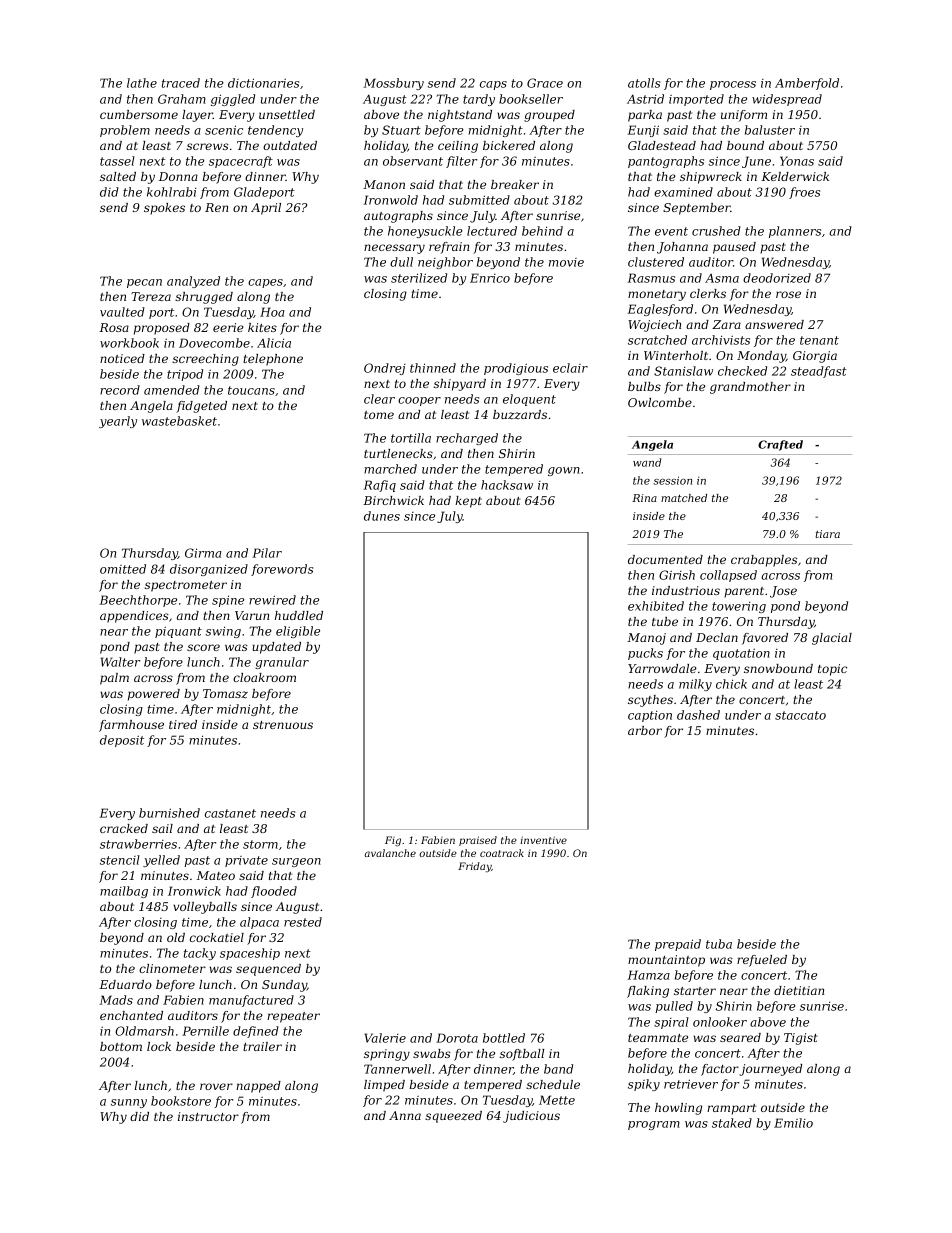  What do you see at coordinates (298, 632) in the screenshot?
I see `eligible` at bounding box center [298, 632].
